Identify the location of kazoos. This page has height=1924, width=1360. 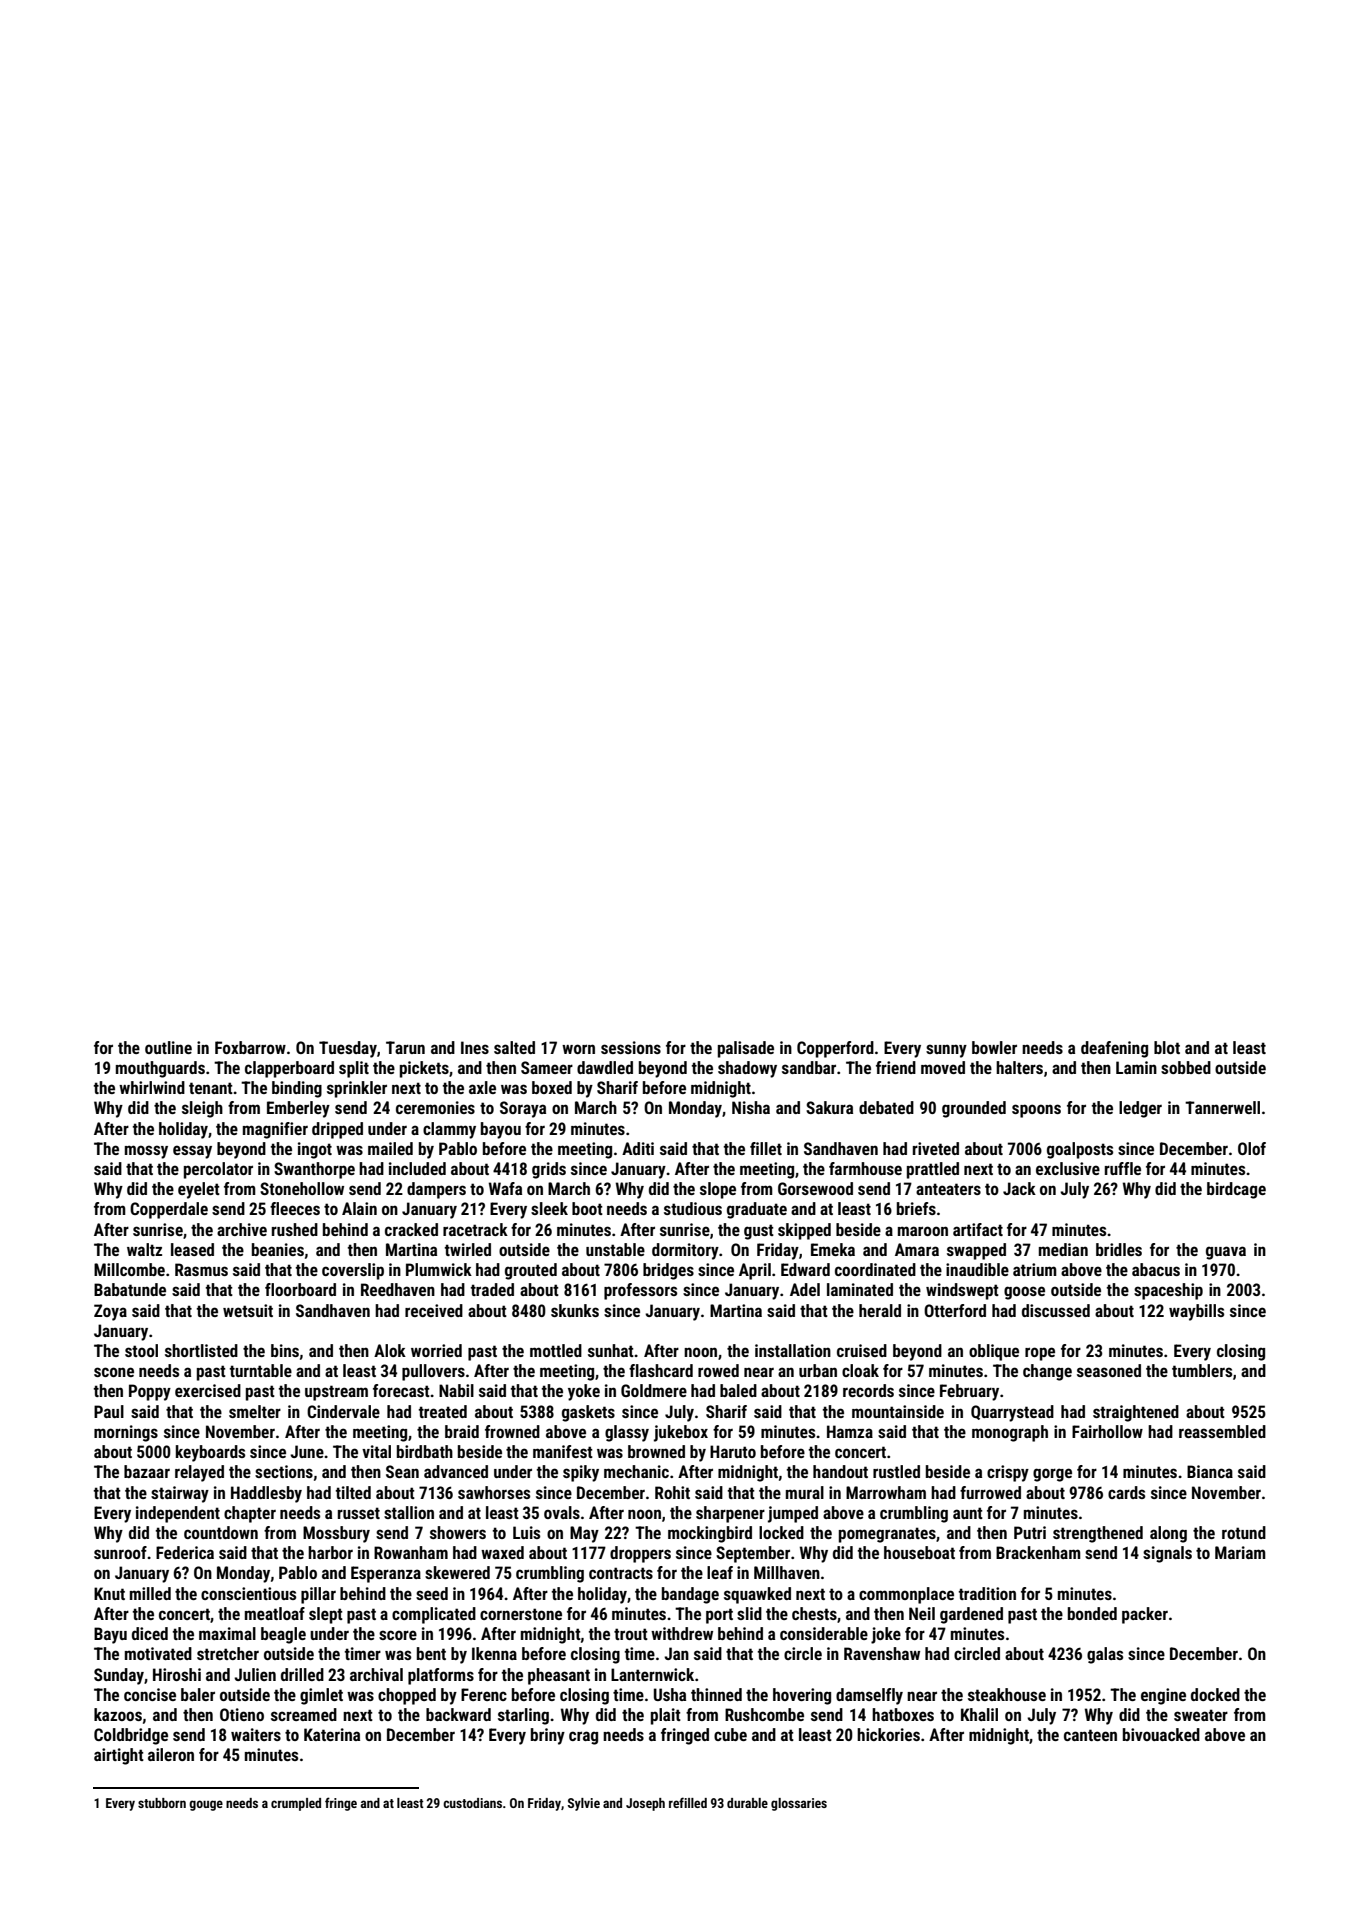
(118, 1714).
